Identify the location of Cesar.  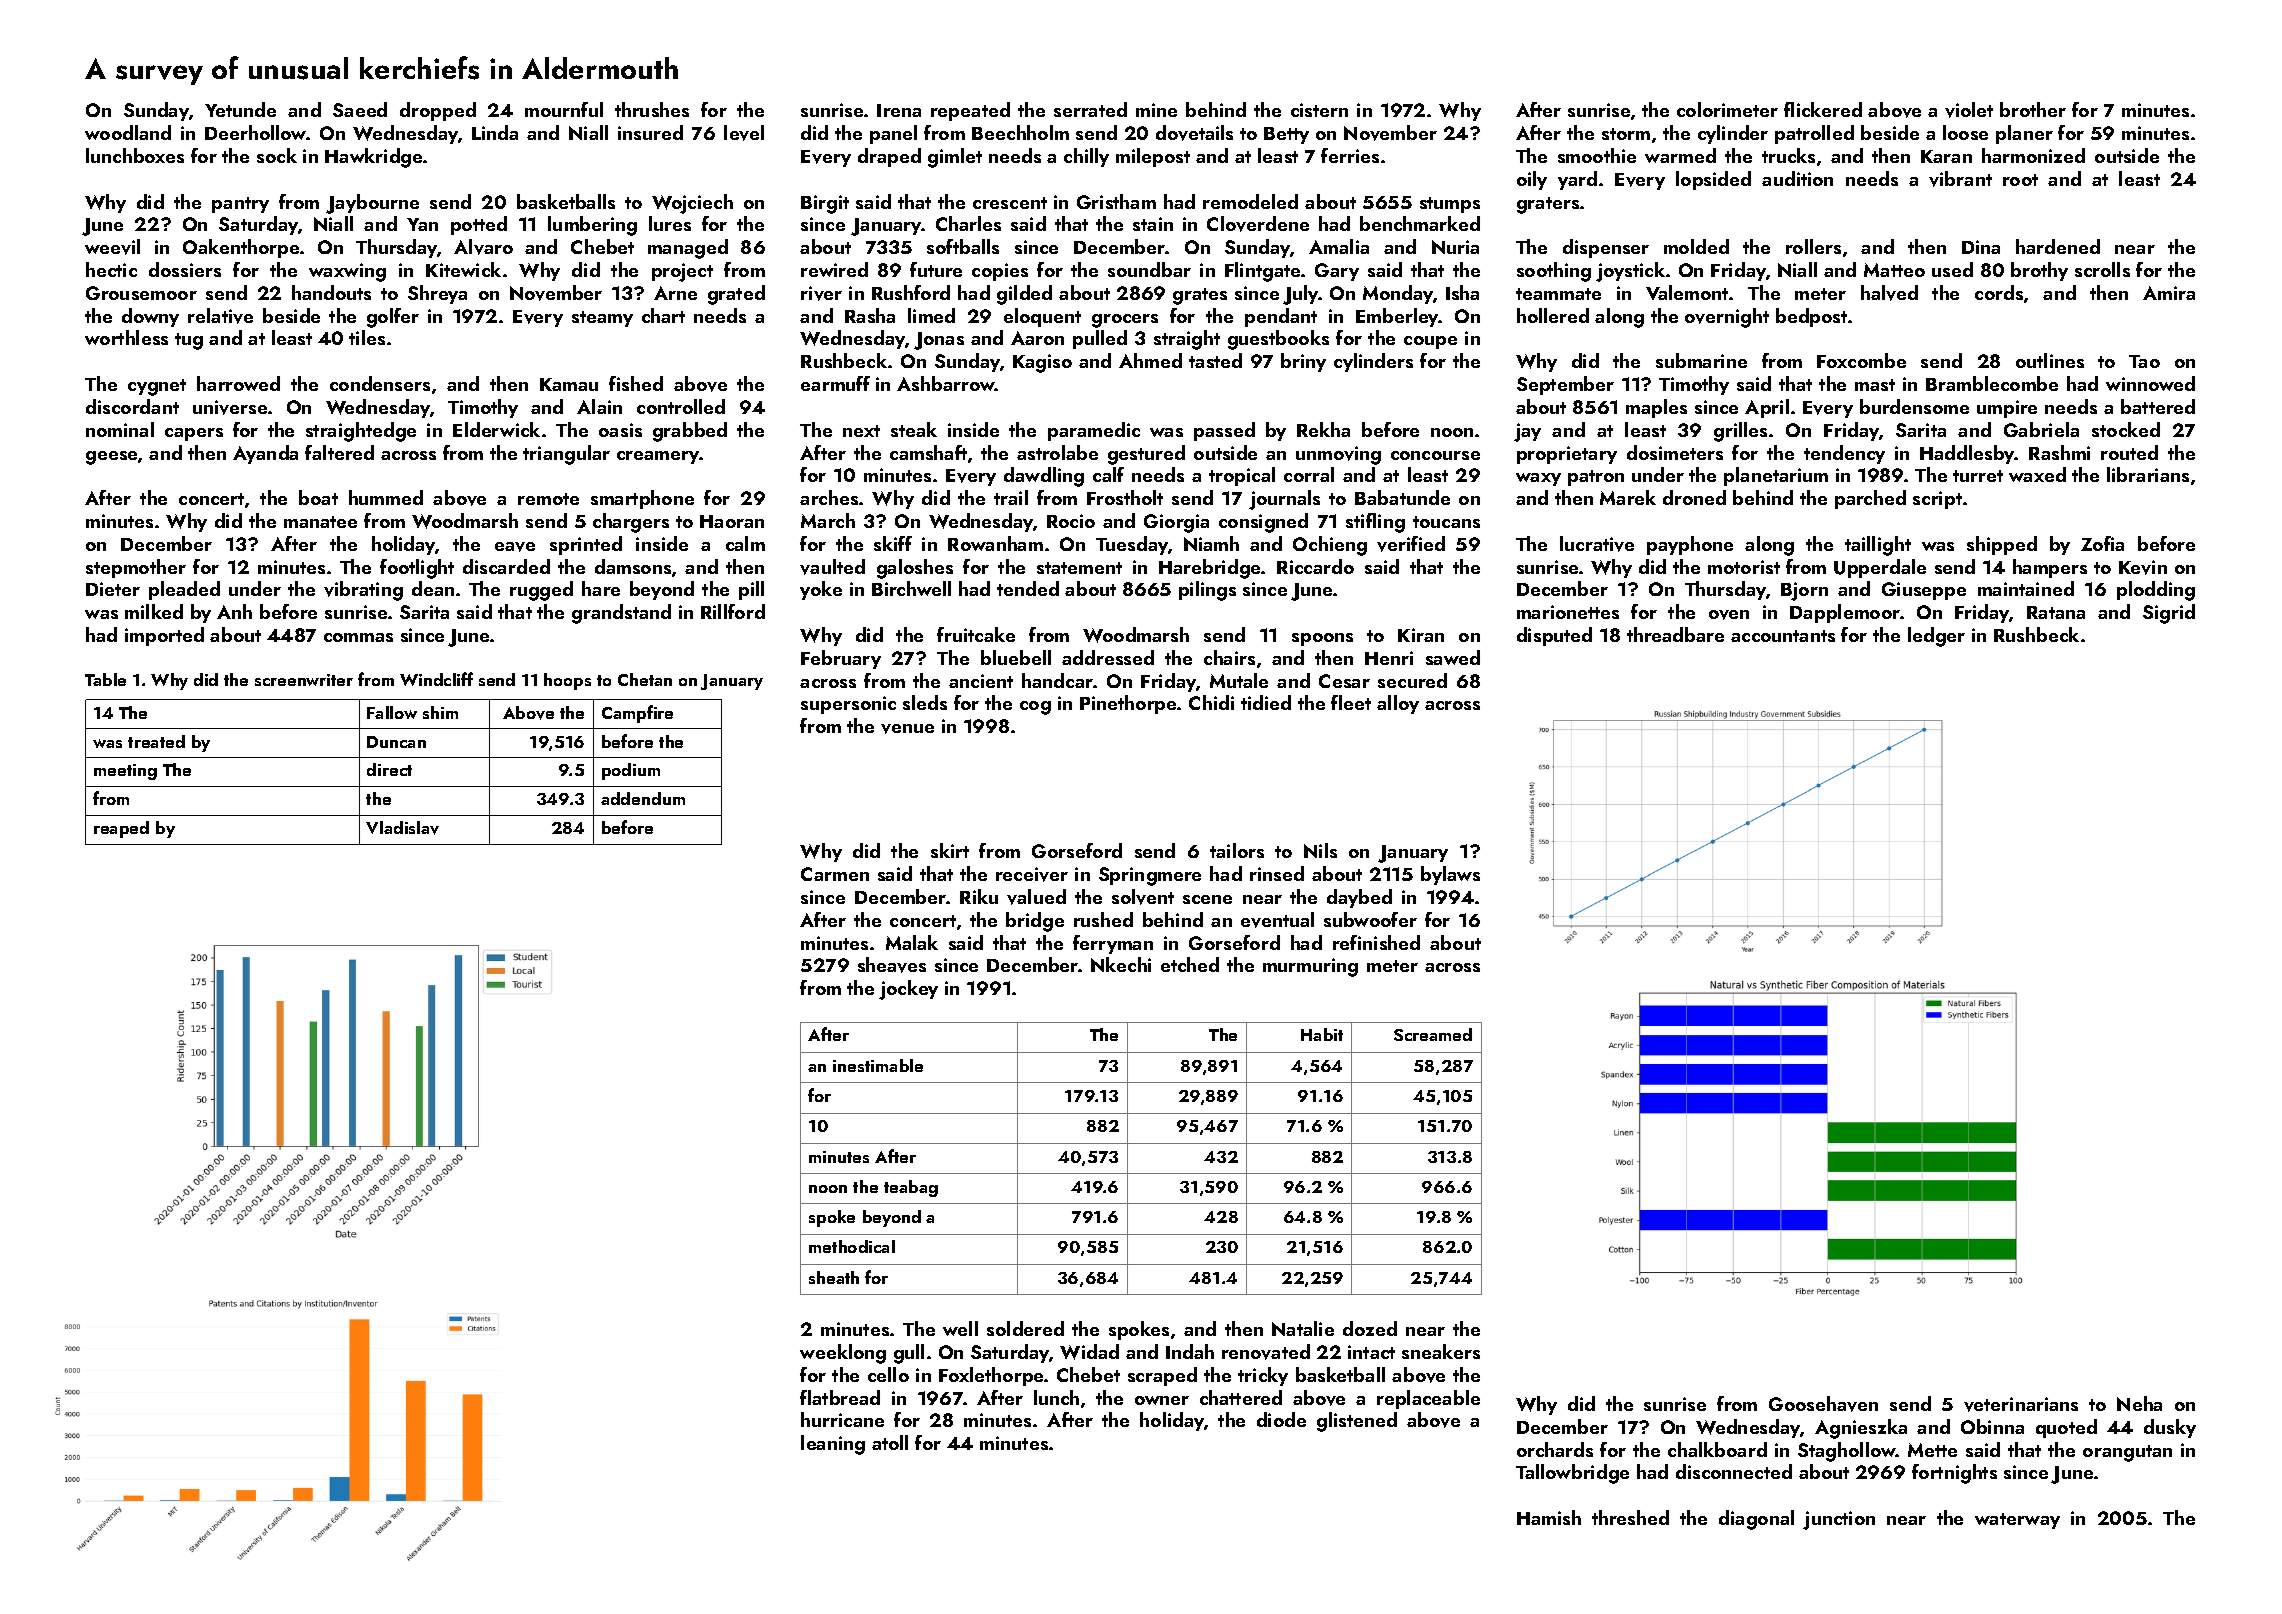
(1344, 681).
